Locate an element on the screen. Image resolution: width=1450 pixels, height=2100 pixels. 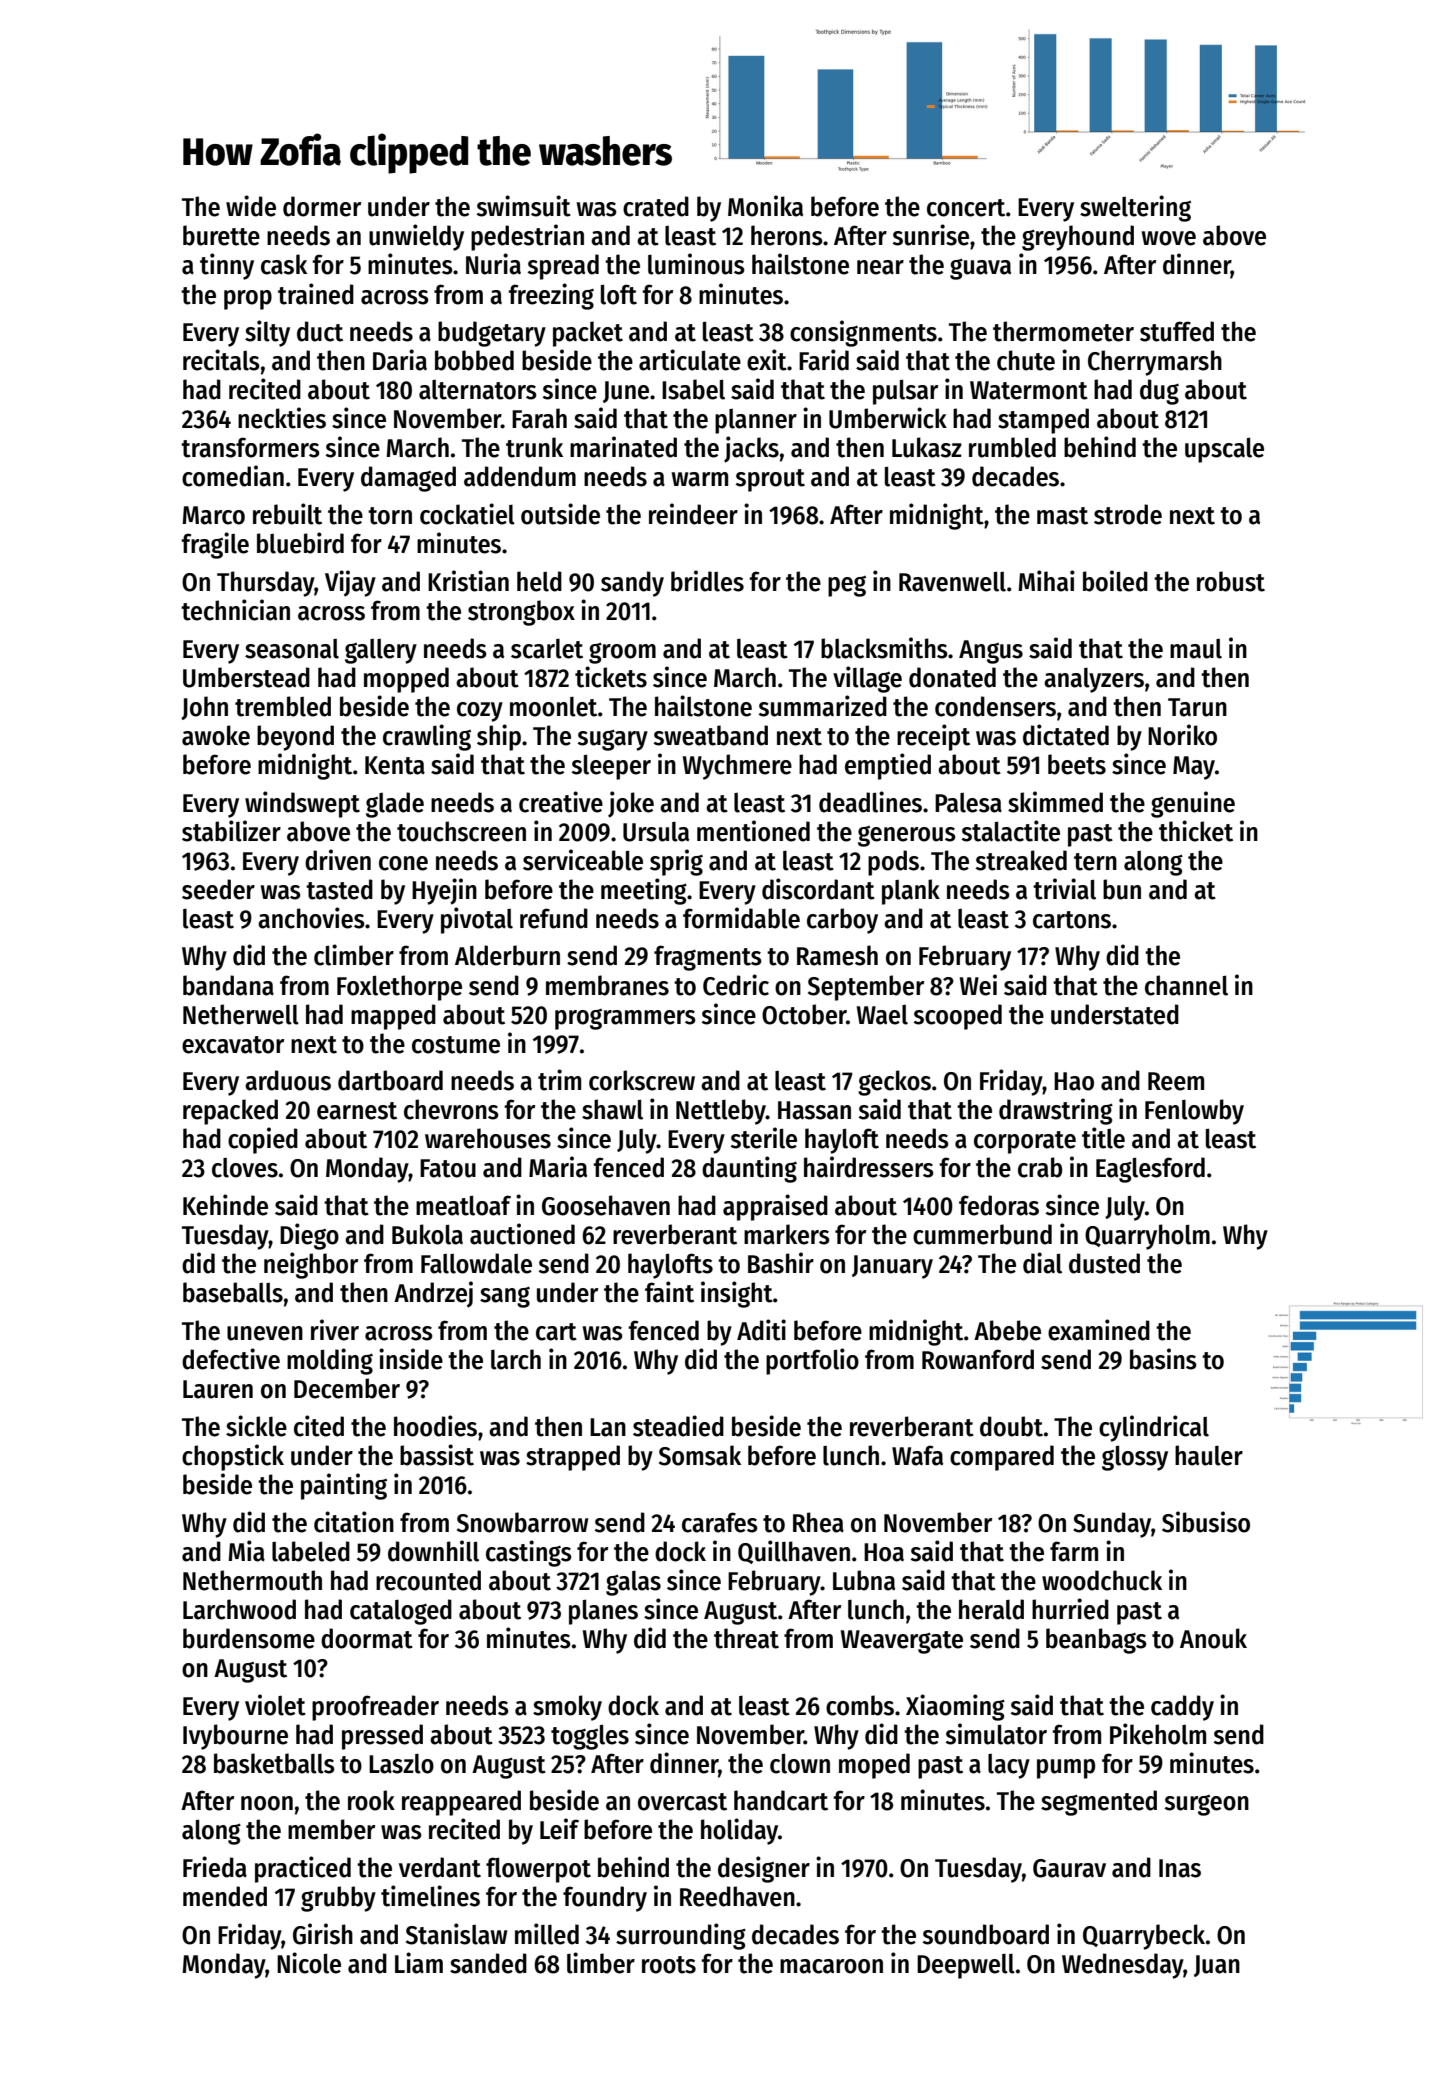
mast is located at coordinates (1062, 516).
